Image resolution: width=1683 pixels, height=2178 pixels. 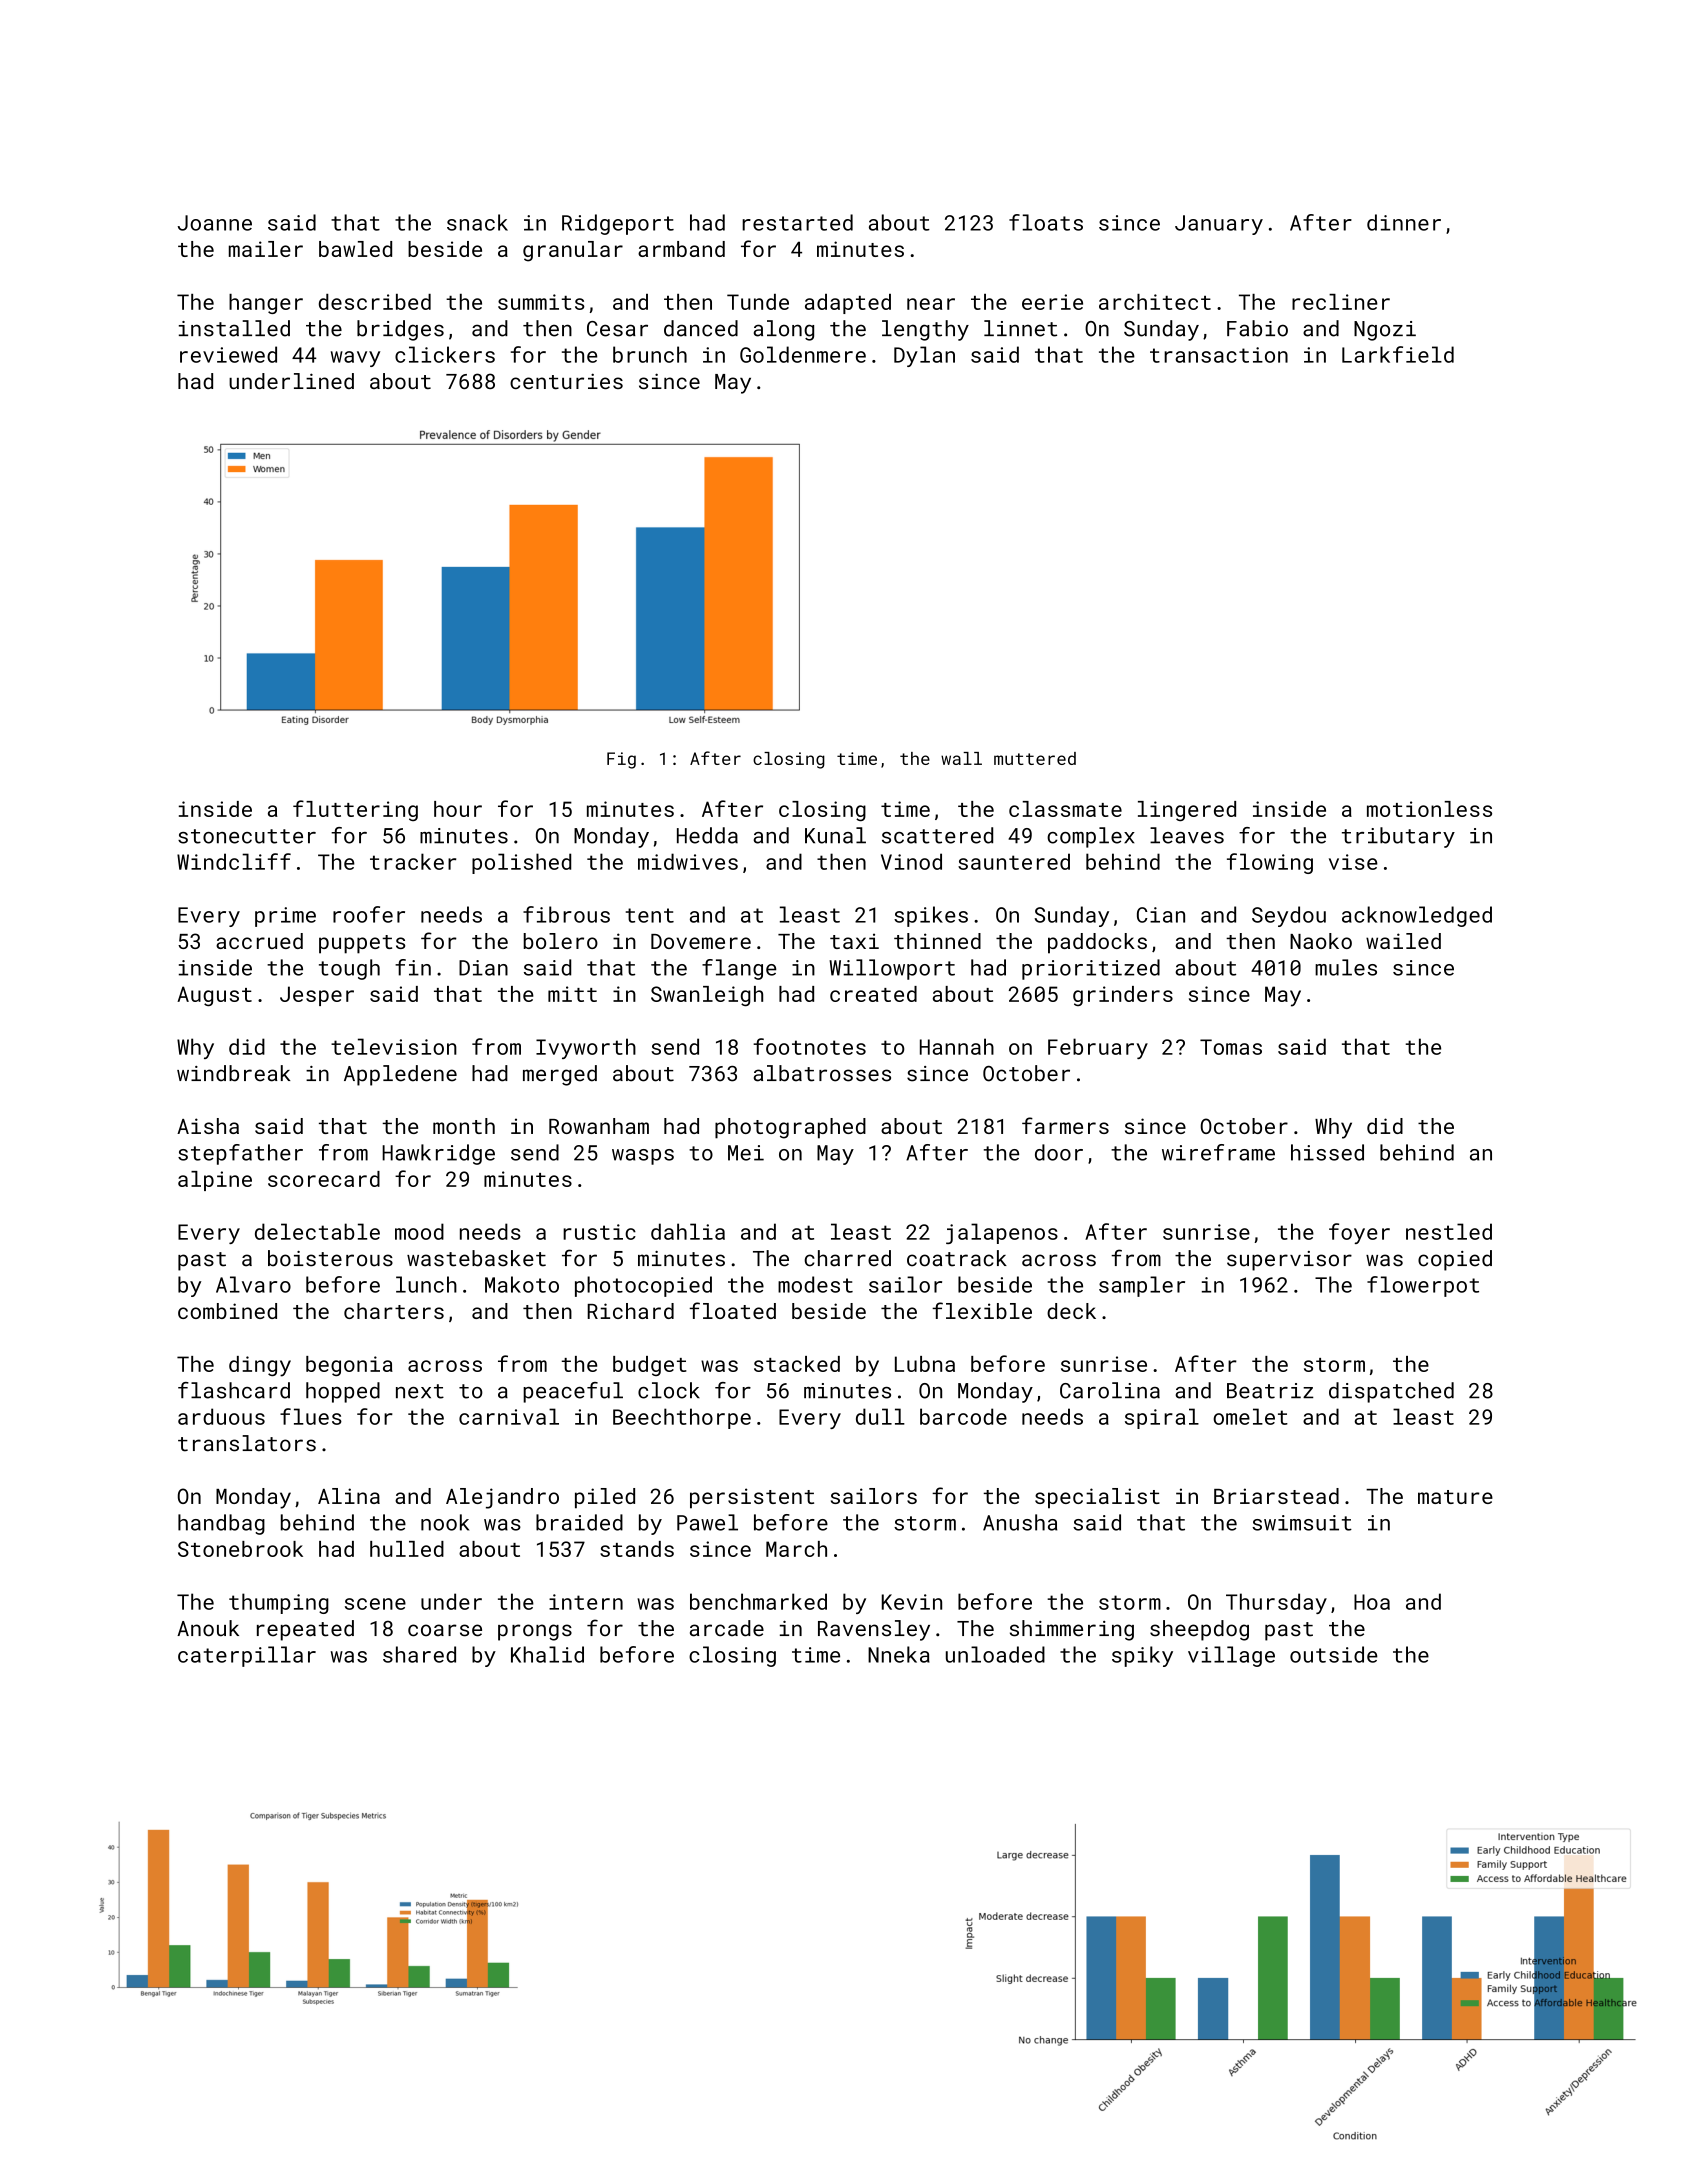 I want to click on Larkfield, so click(x=1398, y=354).
